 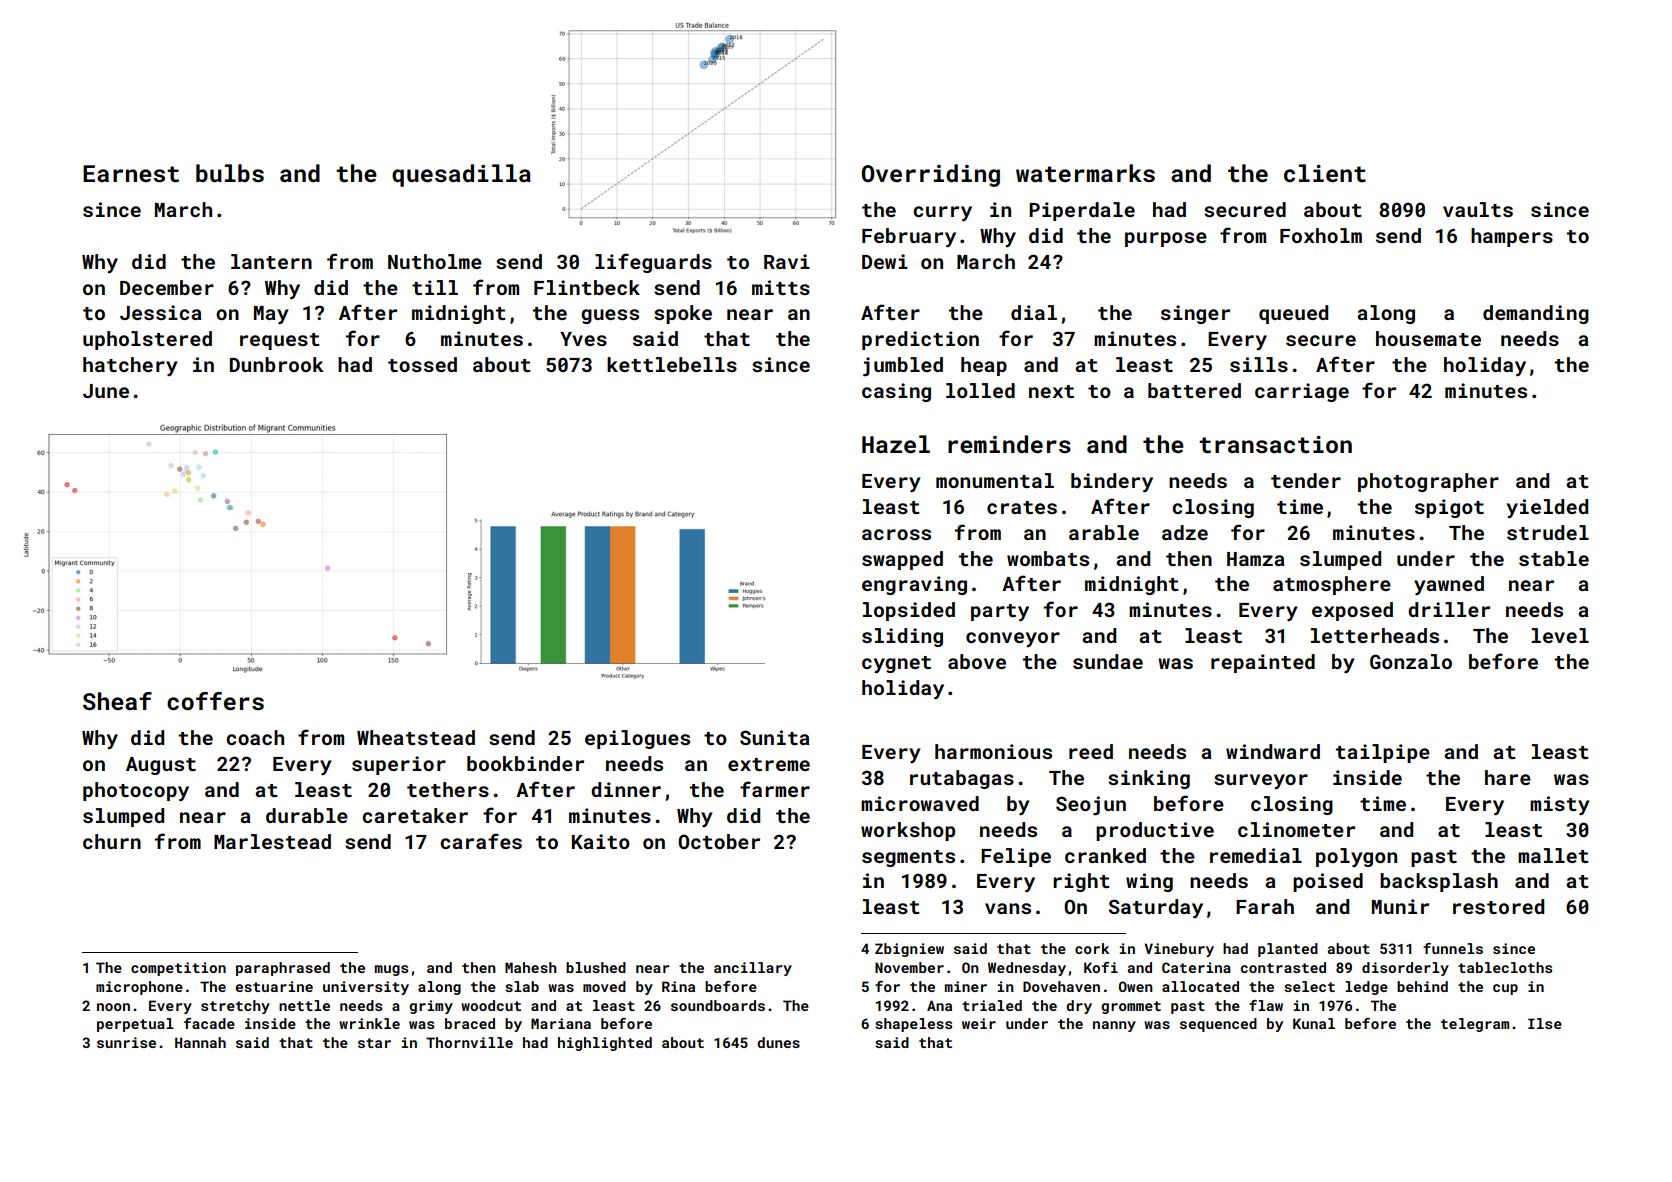 I want to click on Thornville, so click(x=469, y=1042).
